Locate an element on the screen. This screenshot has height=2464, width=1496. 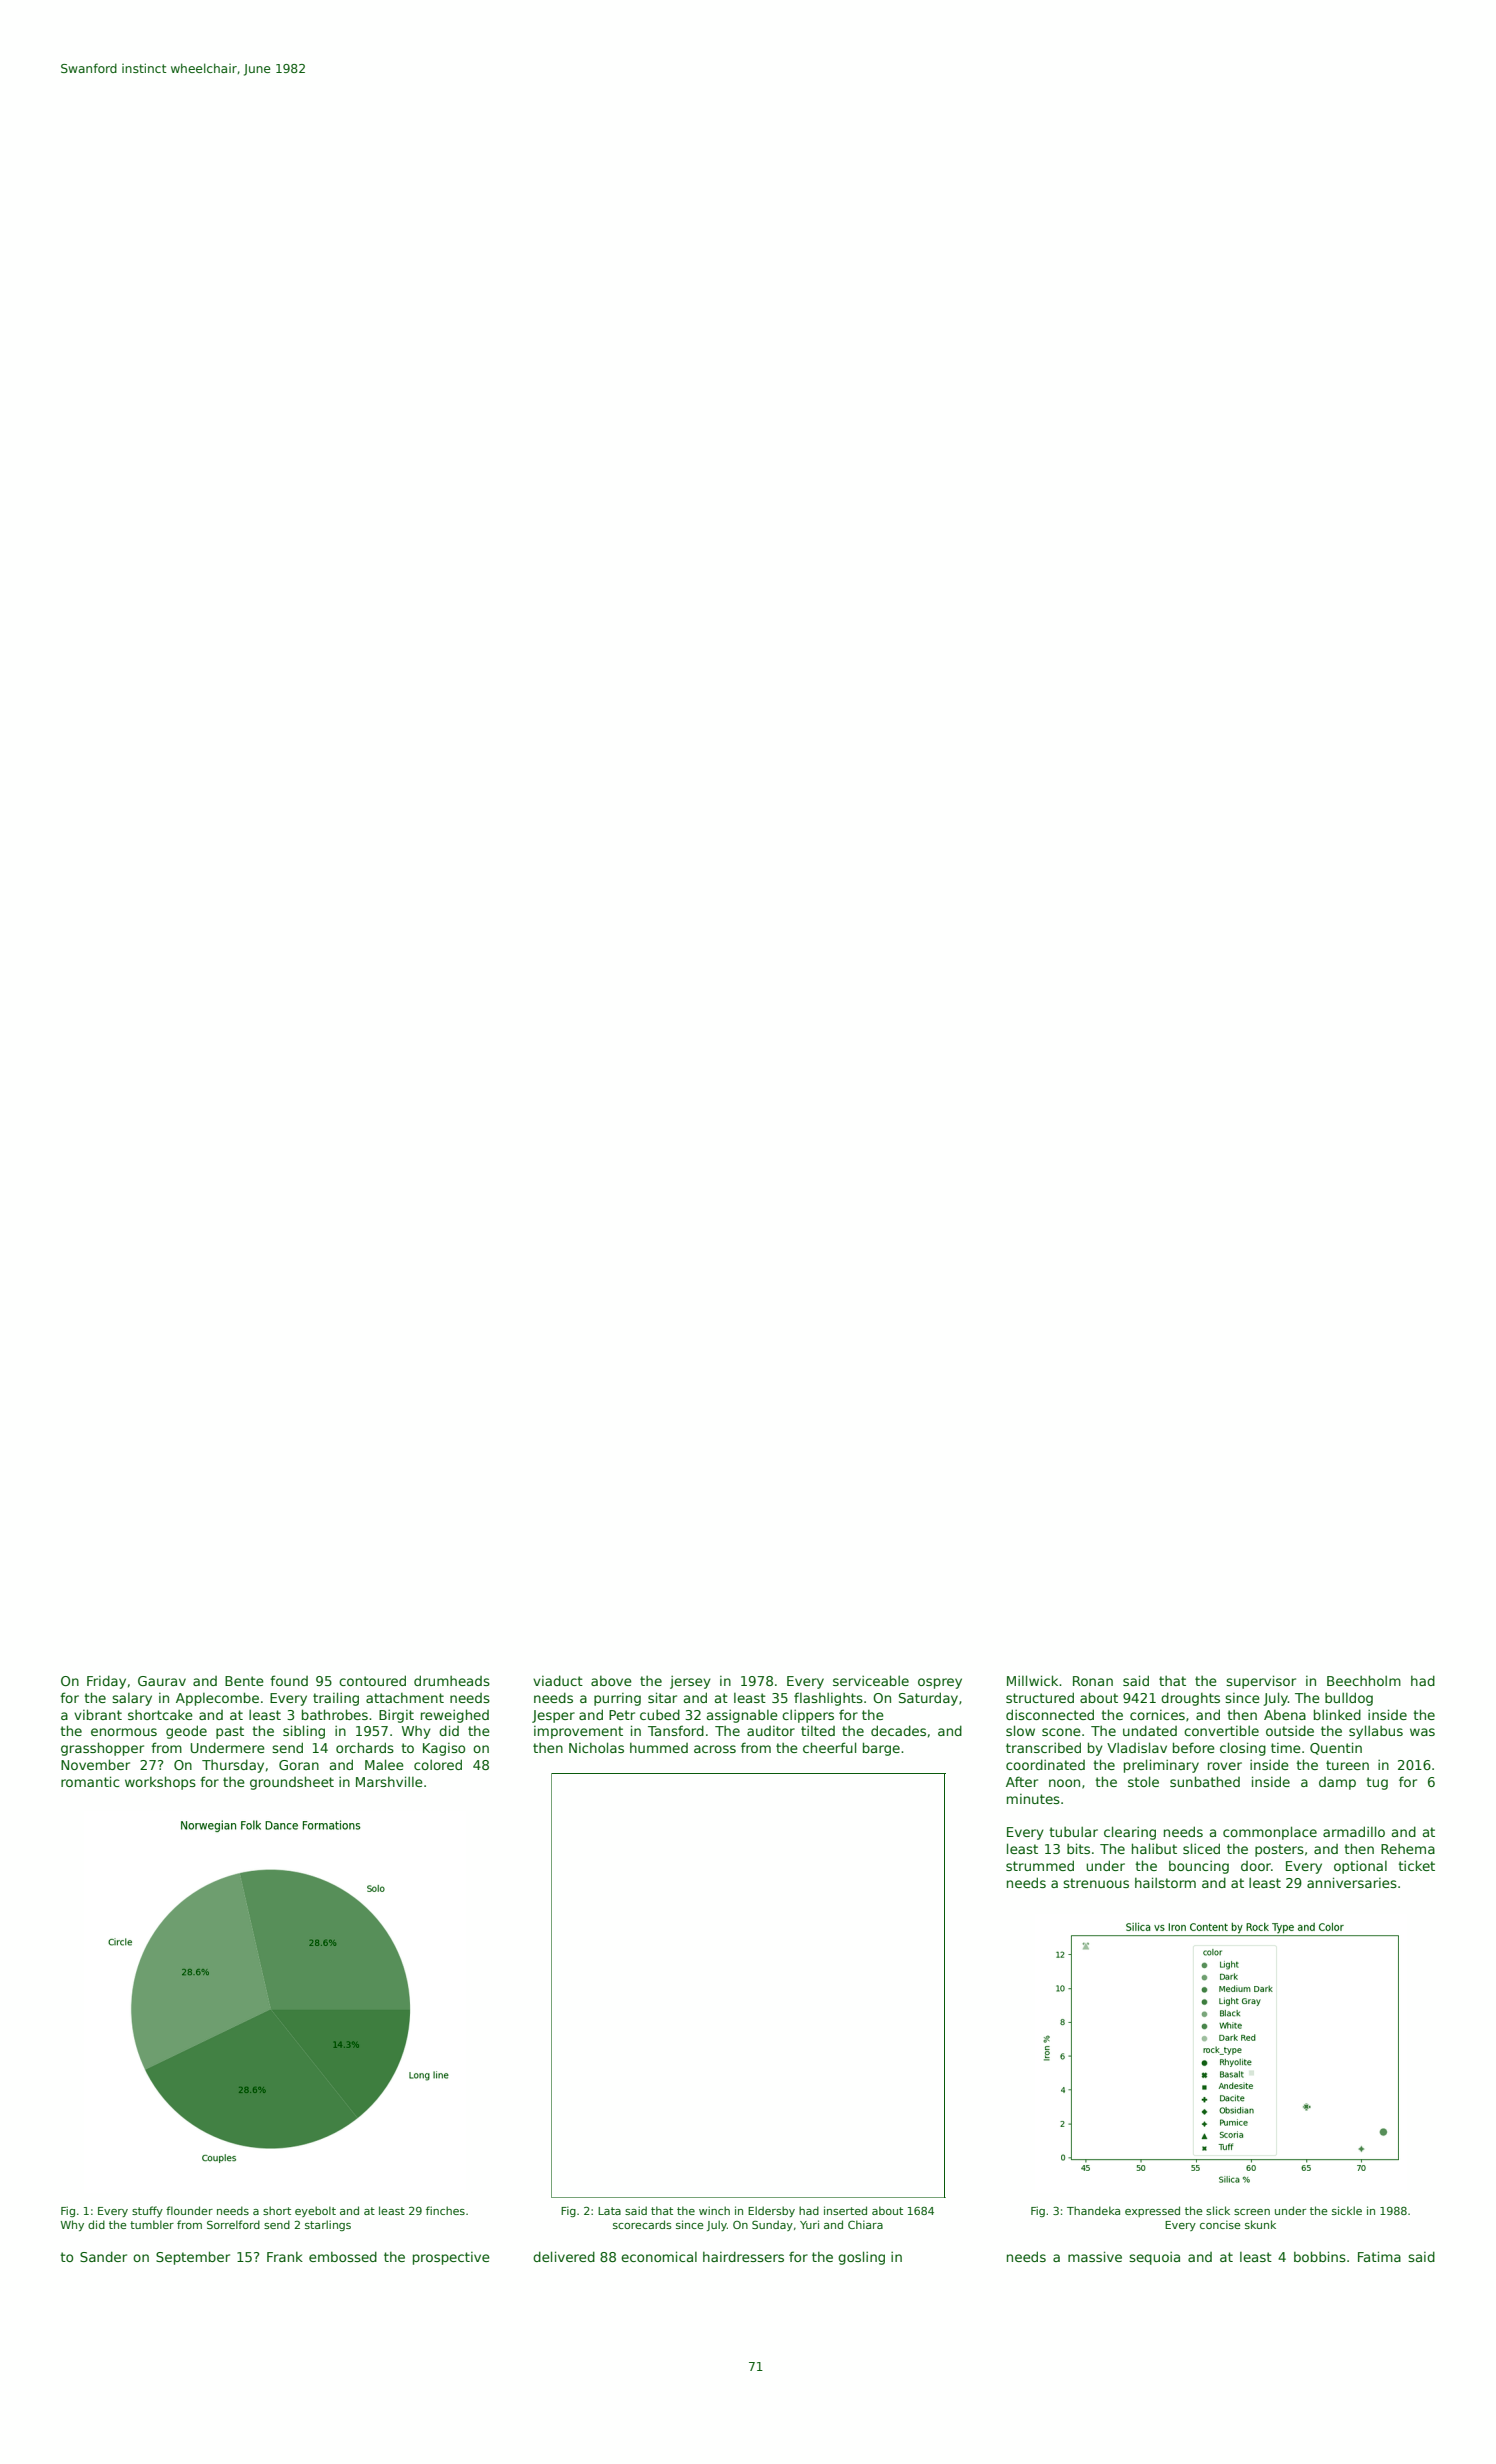
gosling is located at coordinates (861, 2258).
